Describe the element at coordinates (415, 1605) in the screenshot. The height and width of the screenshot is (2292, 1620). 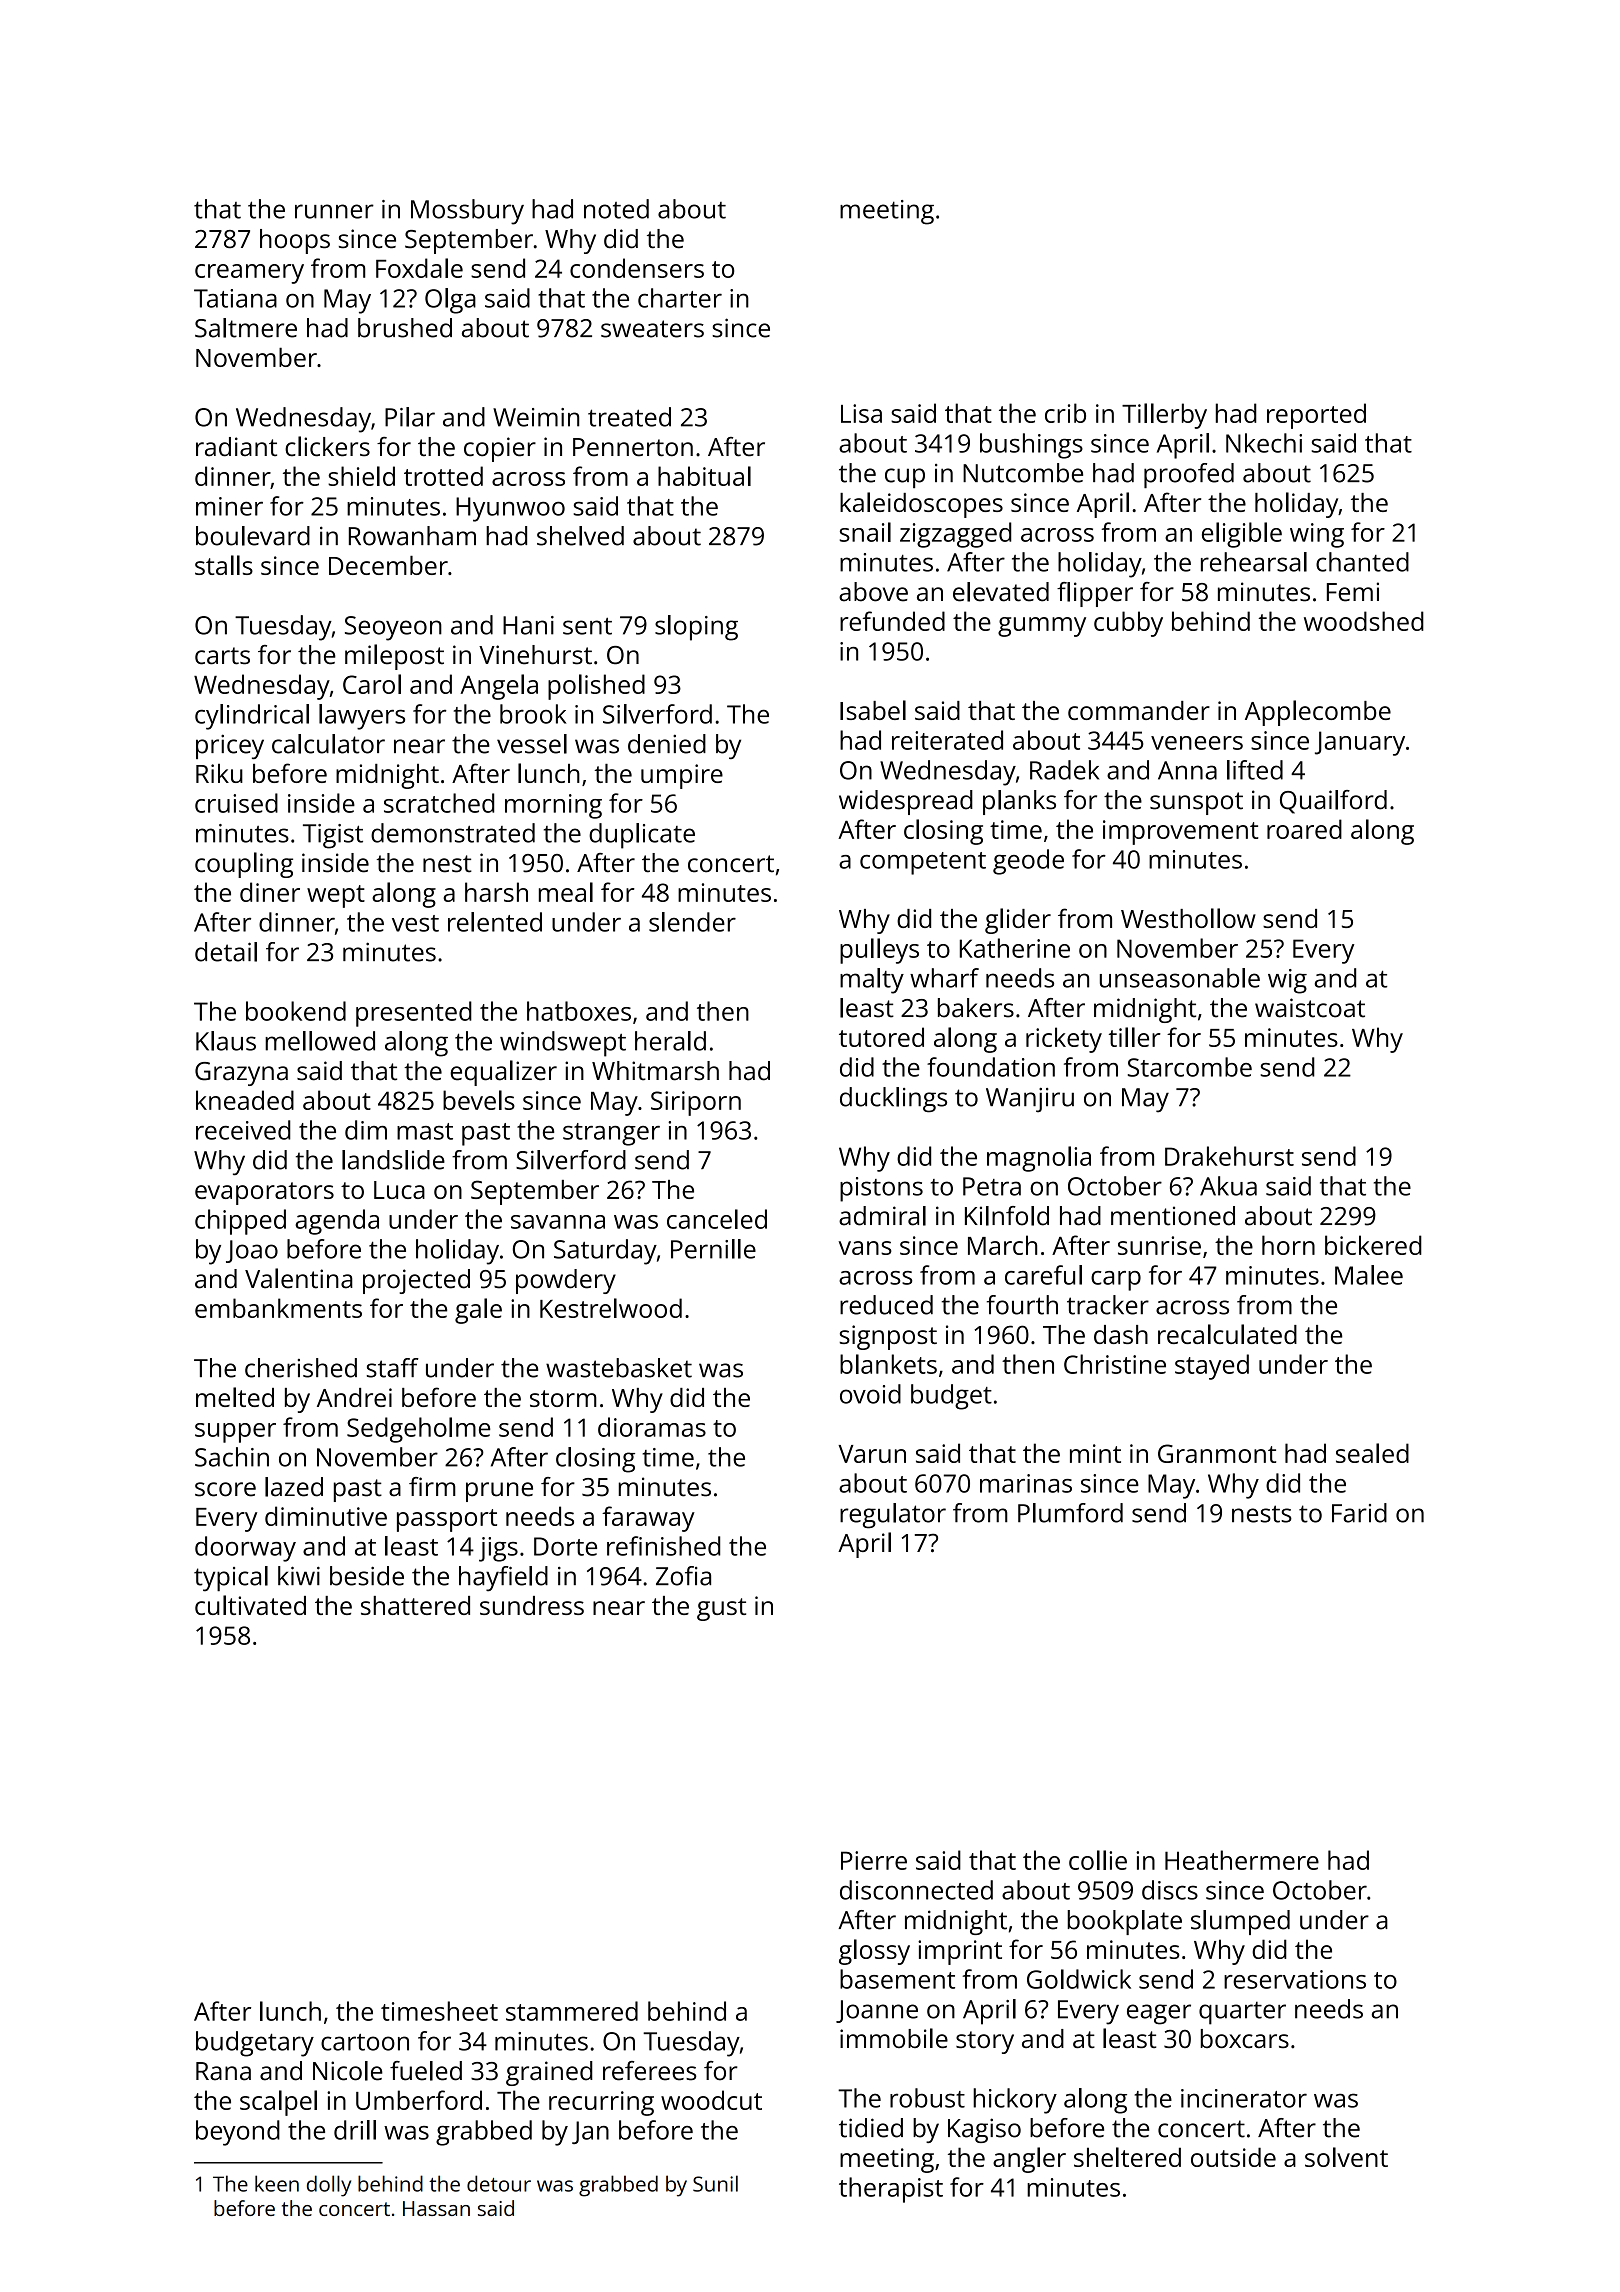
I see `shattered` at that location.
